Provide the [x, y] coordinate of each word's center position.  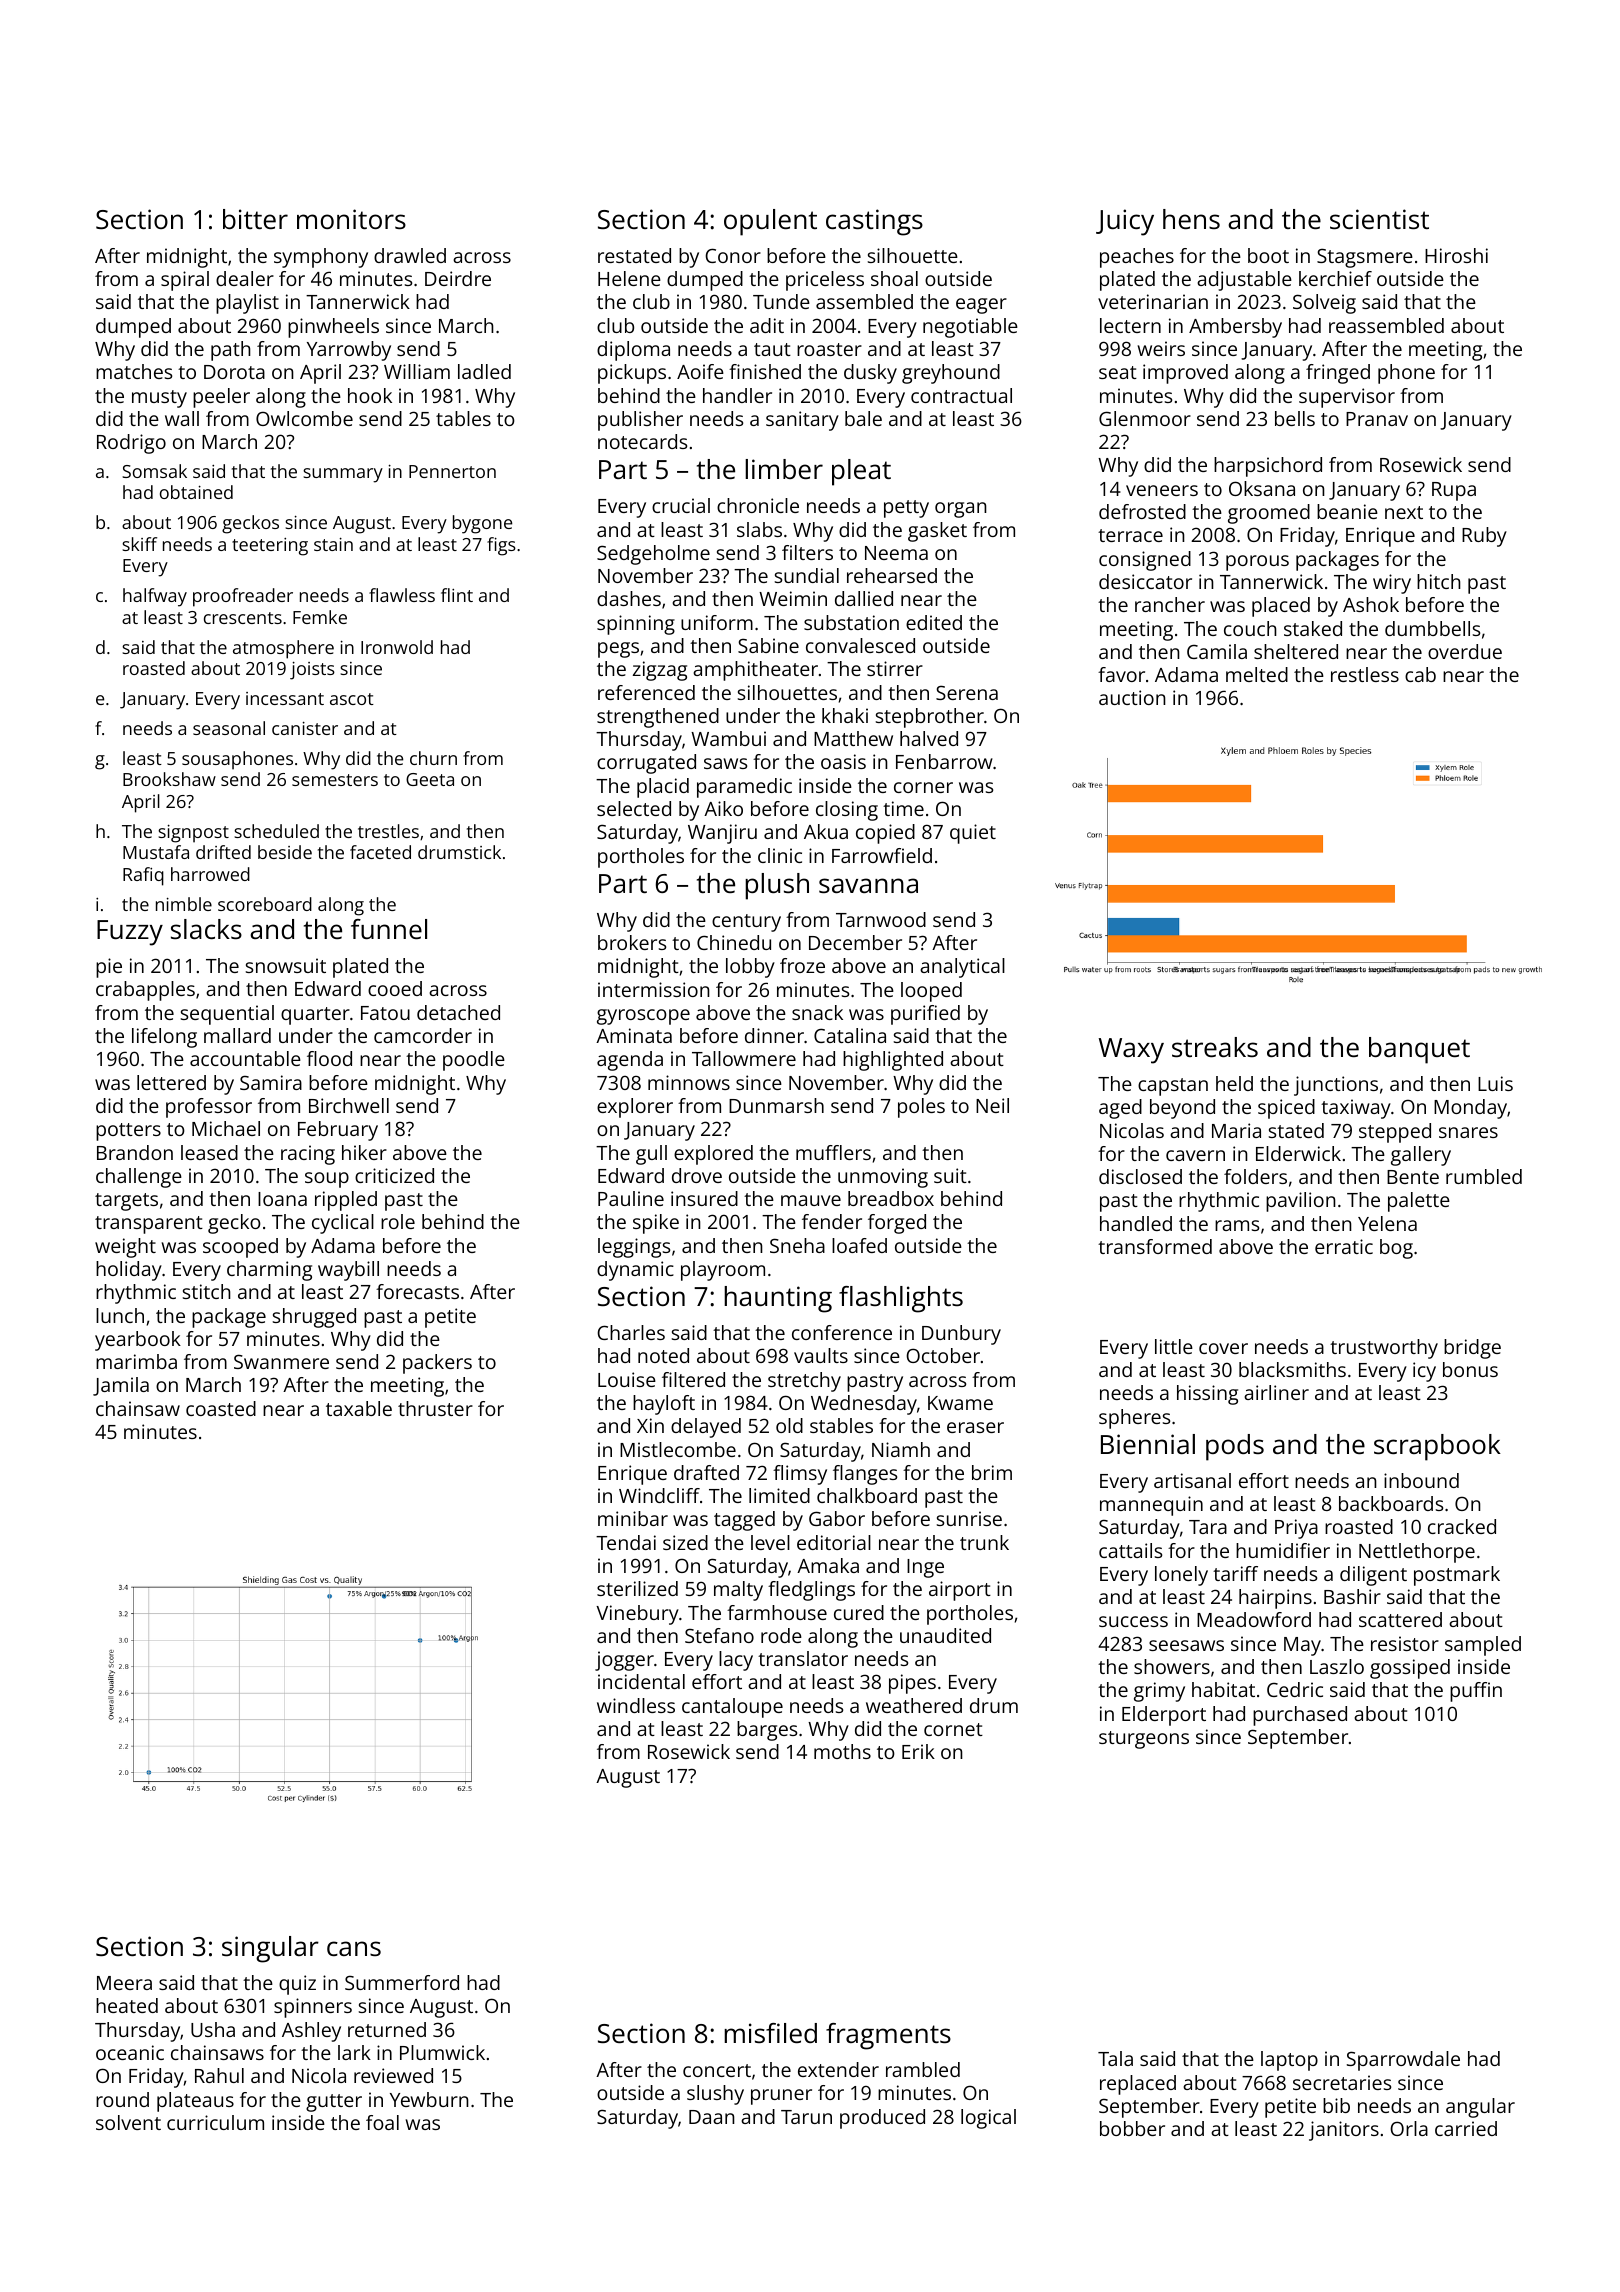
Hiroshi [1456, 255]
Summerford [402, 1982]
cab [1420, 674]
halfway [155, 597]
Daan [712, 2117]
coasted [221, 1408]
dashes [629, 598]
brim [992, 1472]
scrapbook [1437, 1447]
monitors [351, 219]
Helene [629, 278]
